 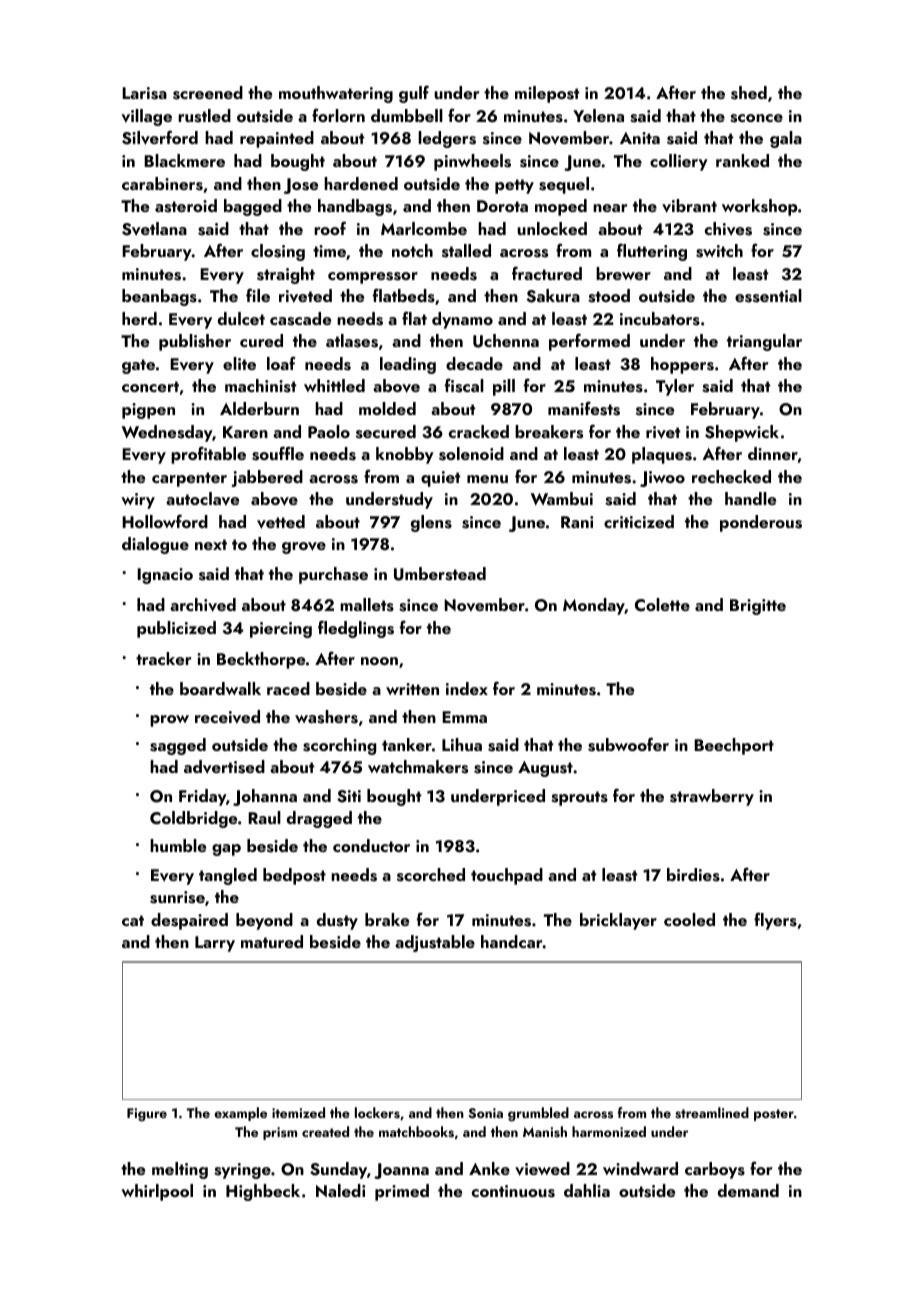 I want to click on Highbeck, so click(x=263, y=1192).
